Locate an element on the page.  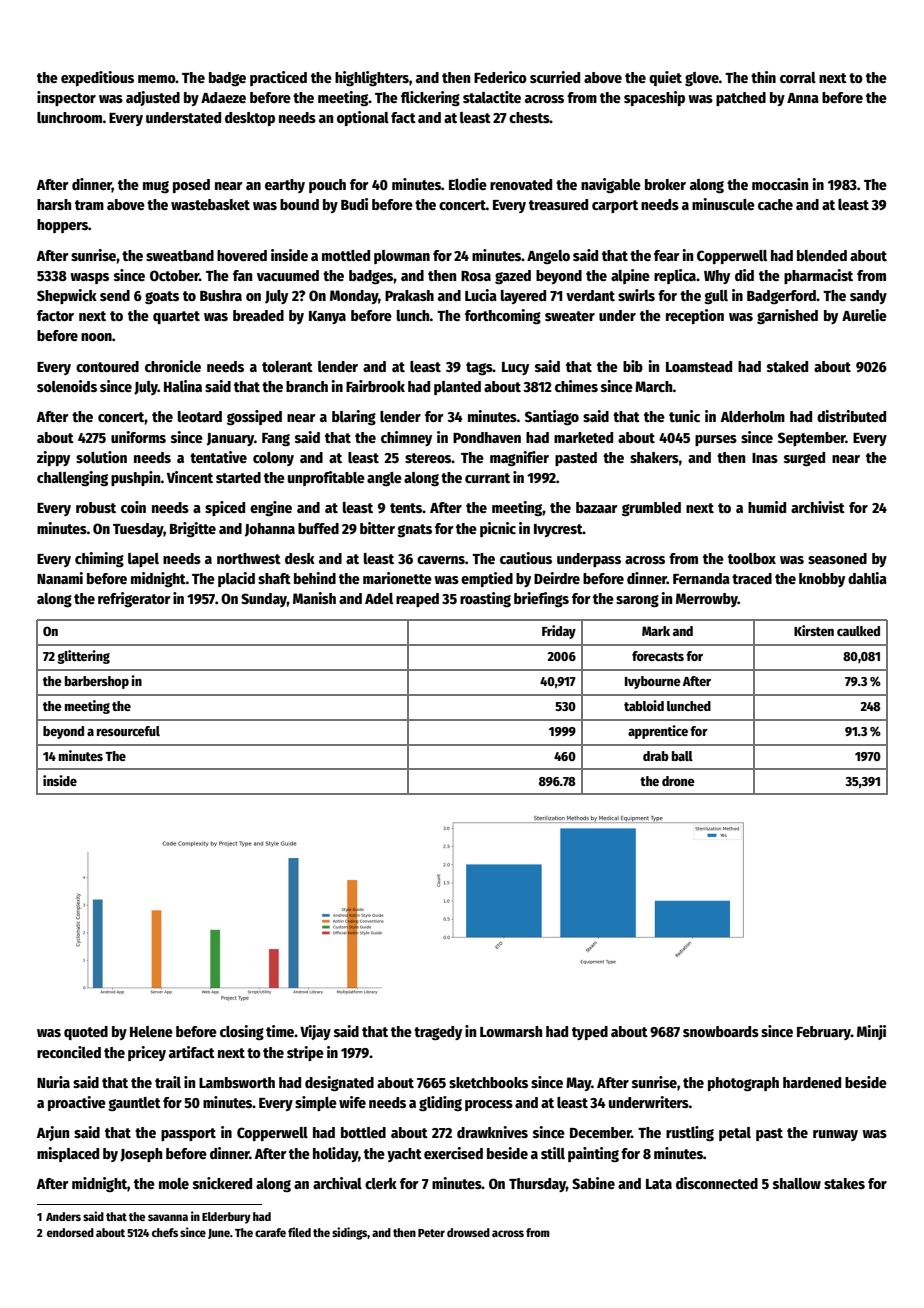
endorsed is located at coordinates (70, 1232).
